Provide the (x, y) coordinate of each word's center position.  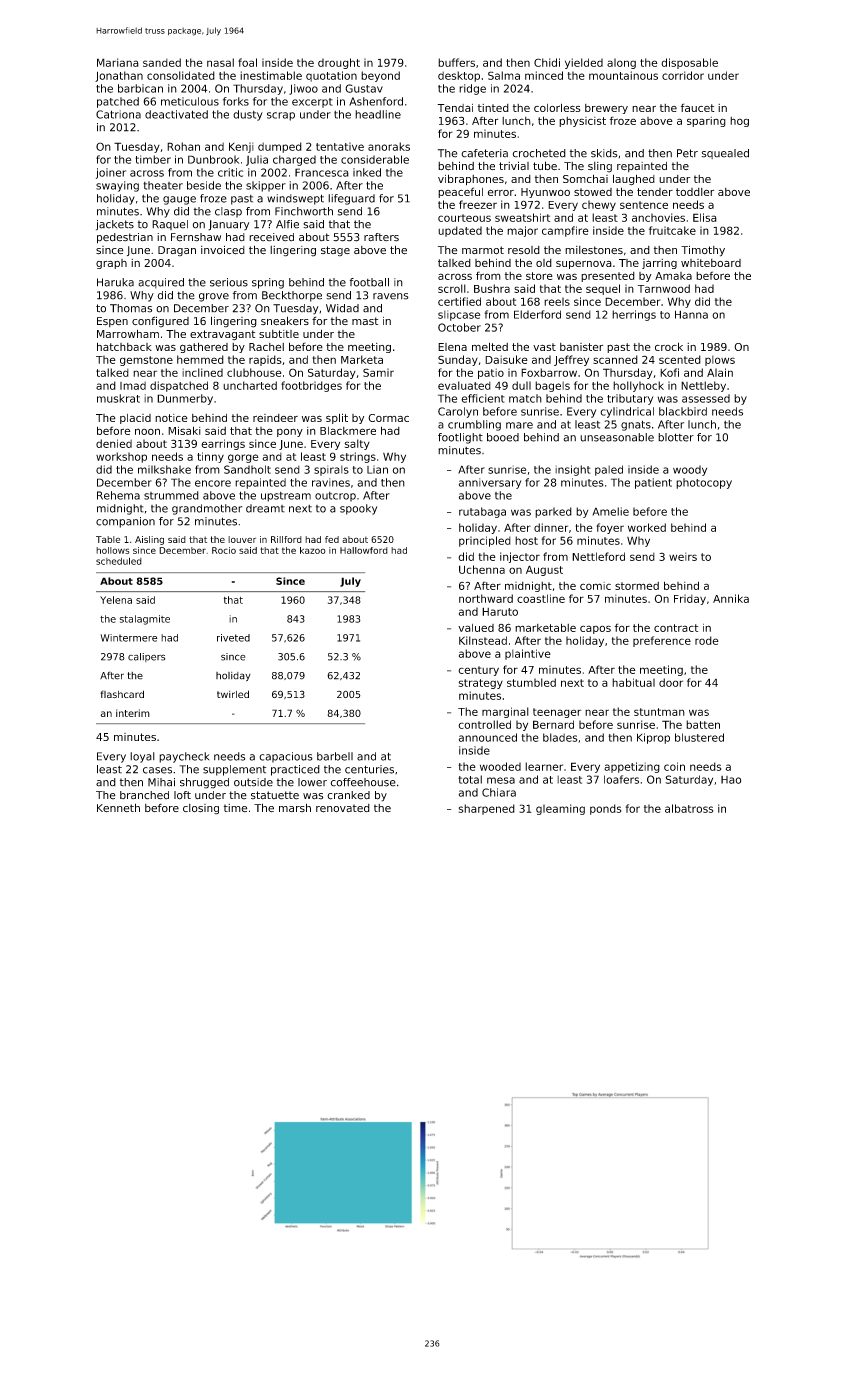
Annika (731, 598)
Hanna (691, 314)
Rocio (224, 550)
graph (111, 264)
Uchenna (482, 569)
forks (236, 101)
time (235, 808)
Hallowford (364, 550)
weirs (683, 556)
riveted (233, 638)
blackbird (683, 411)
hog (739, 122)
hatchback (124, 346)
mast (365, 321)
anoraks (389, 146)
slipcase (459, 315)
